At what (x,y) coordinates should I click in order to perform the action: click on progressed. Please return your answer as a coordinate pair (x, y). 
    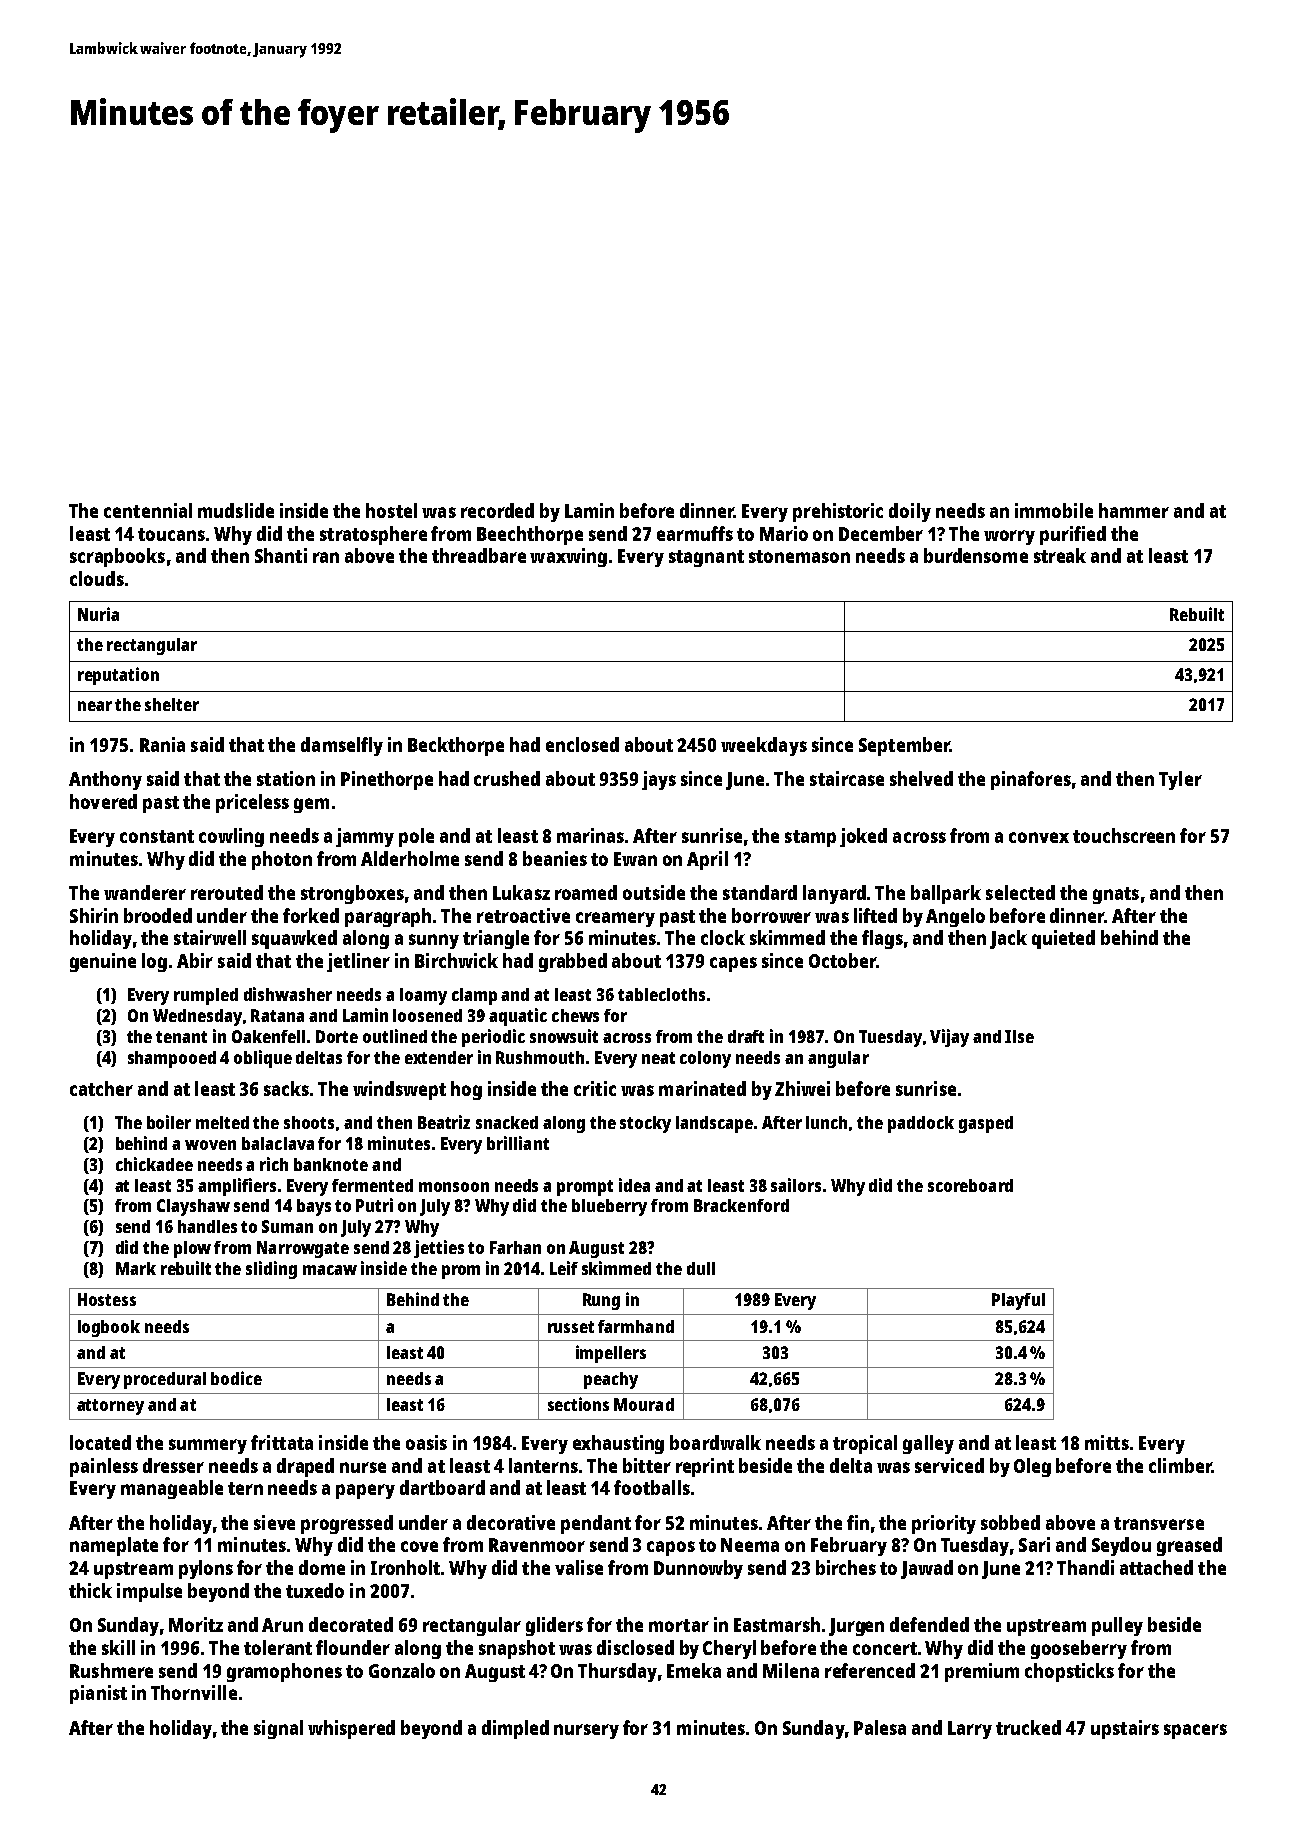
    Looking at the image, I should click on (347, 1524).
